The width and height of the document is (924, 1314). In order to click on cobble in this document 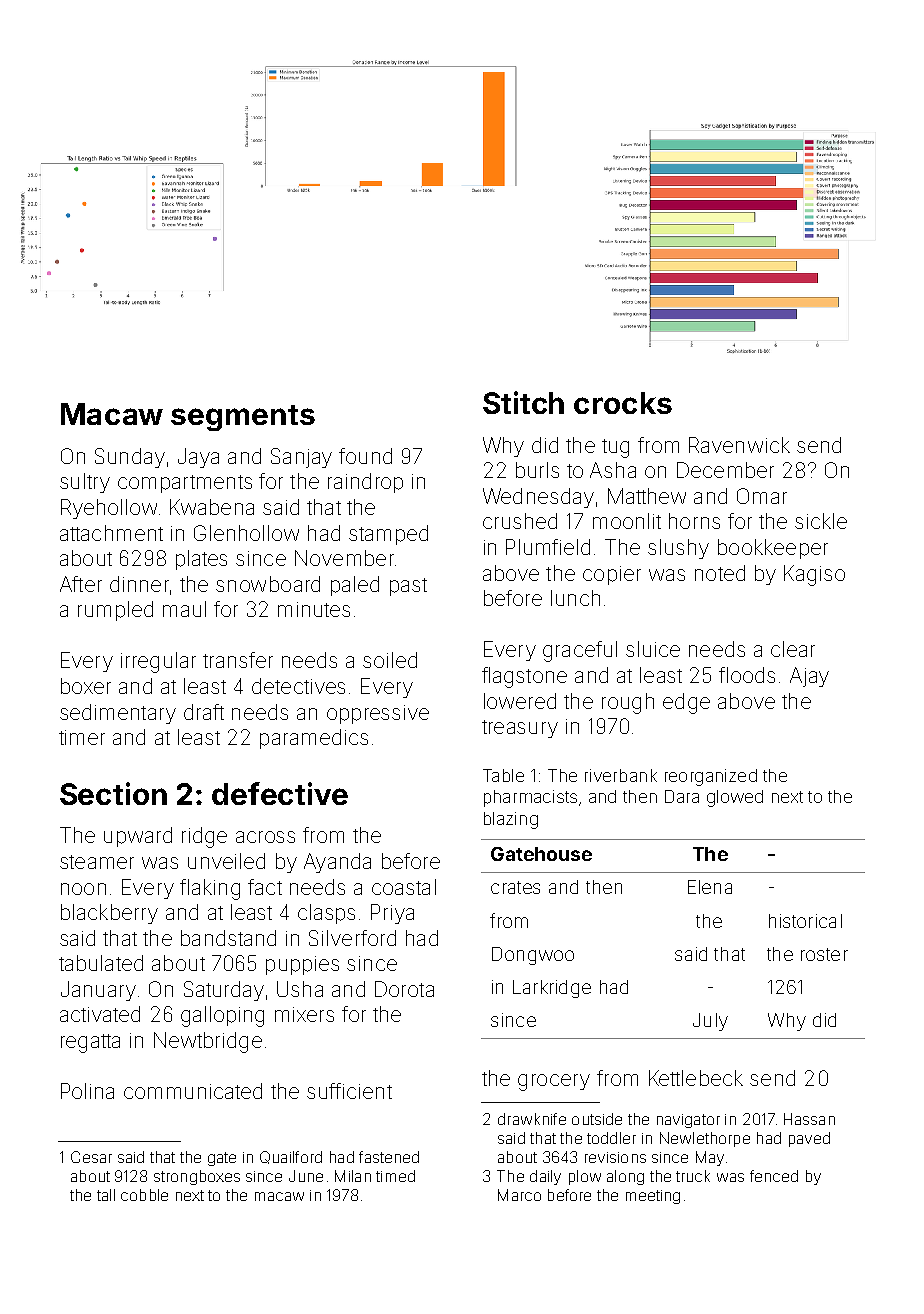, I will do `click(144, 1195)`.
